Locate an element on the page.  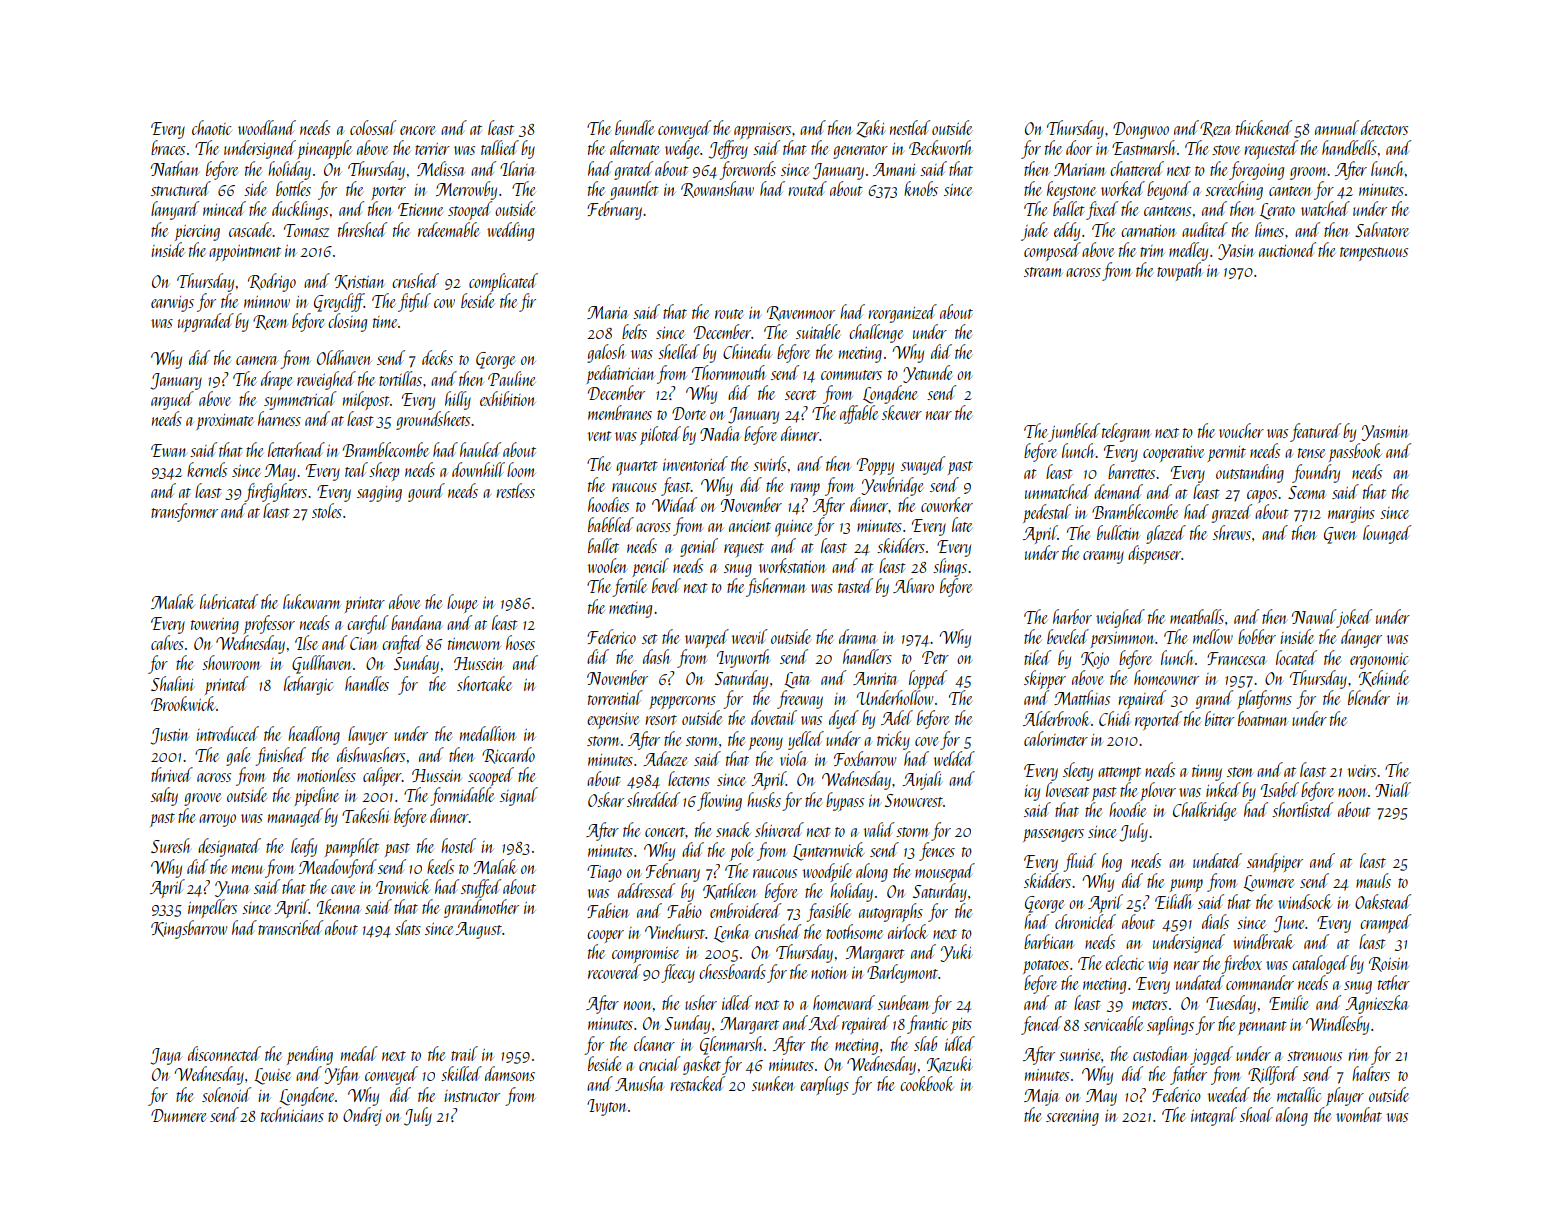
lubricated is located at coordinates (229, 601).
